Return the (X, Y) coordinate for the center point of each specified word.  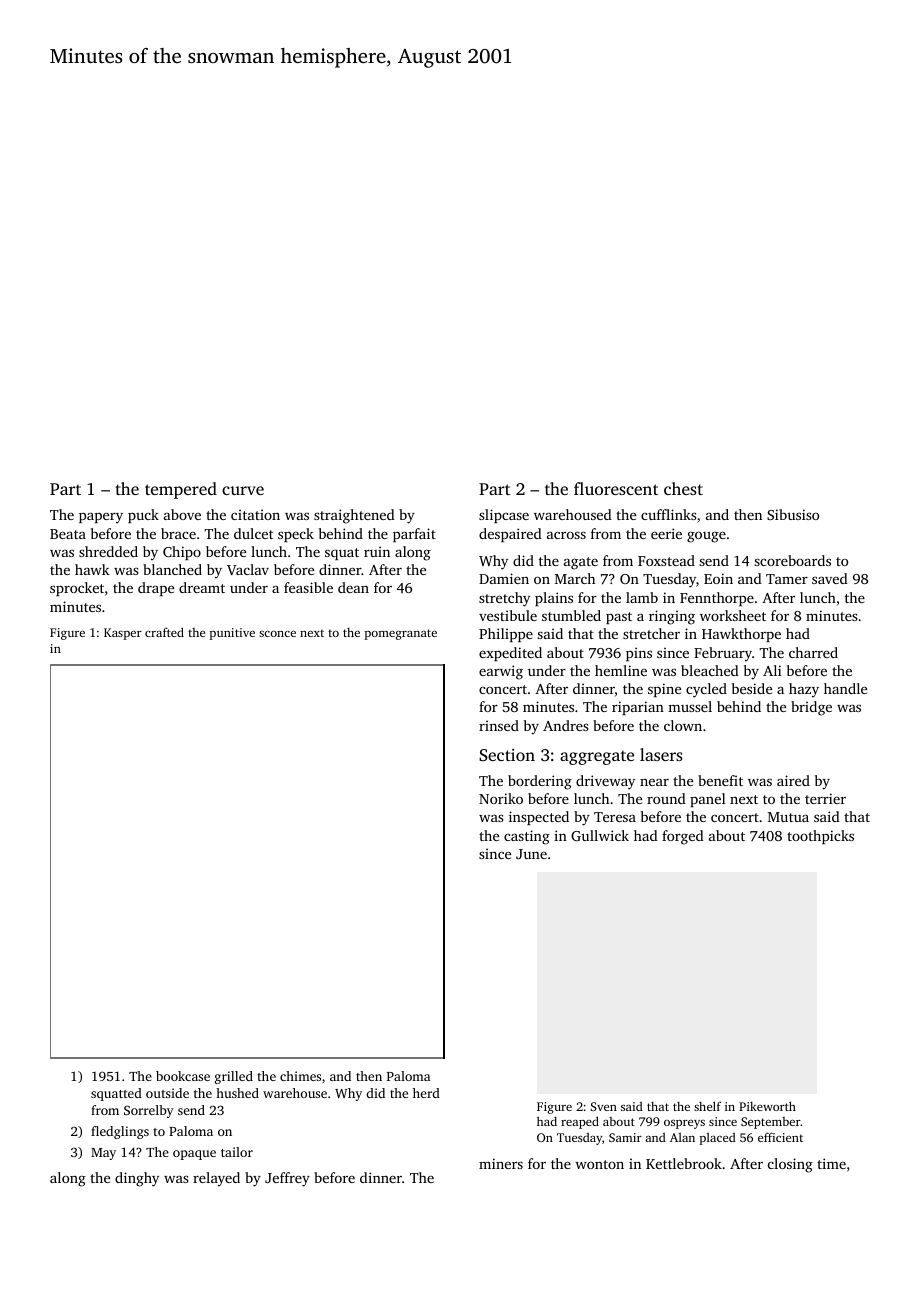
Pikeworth (767, 1106)
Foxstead (666, 560)
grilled (234, 1077)
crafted (164, 632)
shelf (707, 1106)
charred (813, 652)
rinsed (499, 725)
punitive (232, 634)
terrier (825, 798)
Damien (504, 578)
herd (426, 1093)
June (531, 854)
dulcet (253, 533)
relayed (216, 1179)
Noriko (501, 798)
